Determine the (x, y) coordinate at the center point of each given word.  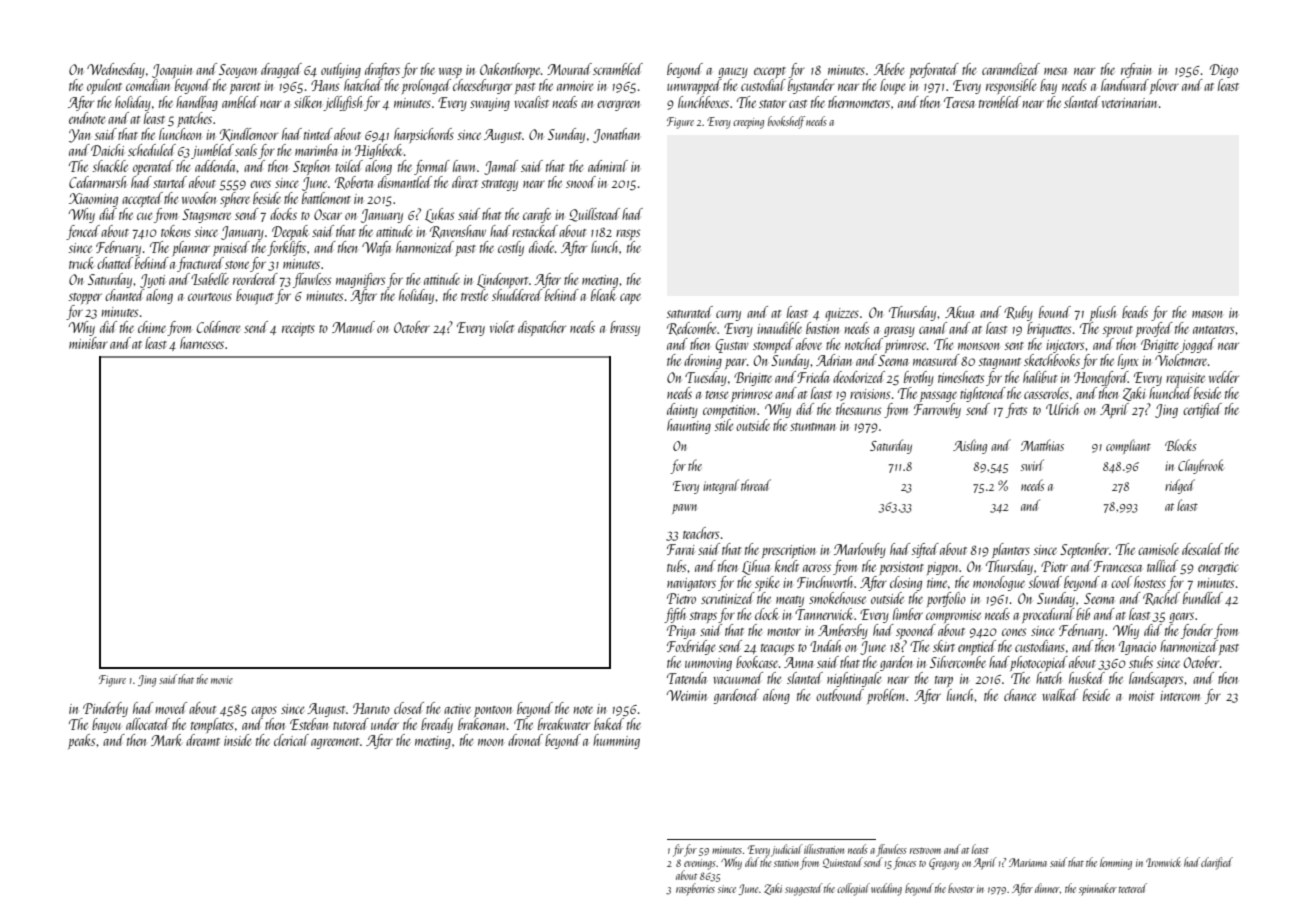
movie (222, 680)
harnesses (202, 343)
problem (886, 696)
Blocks (1181, 445)
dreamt (203, 740)
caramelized (1011, 69)
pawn (684, 509)
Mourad (569, 69)
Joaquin (172, 71)
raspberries (695, 889)
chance (1020, 695)
